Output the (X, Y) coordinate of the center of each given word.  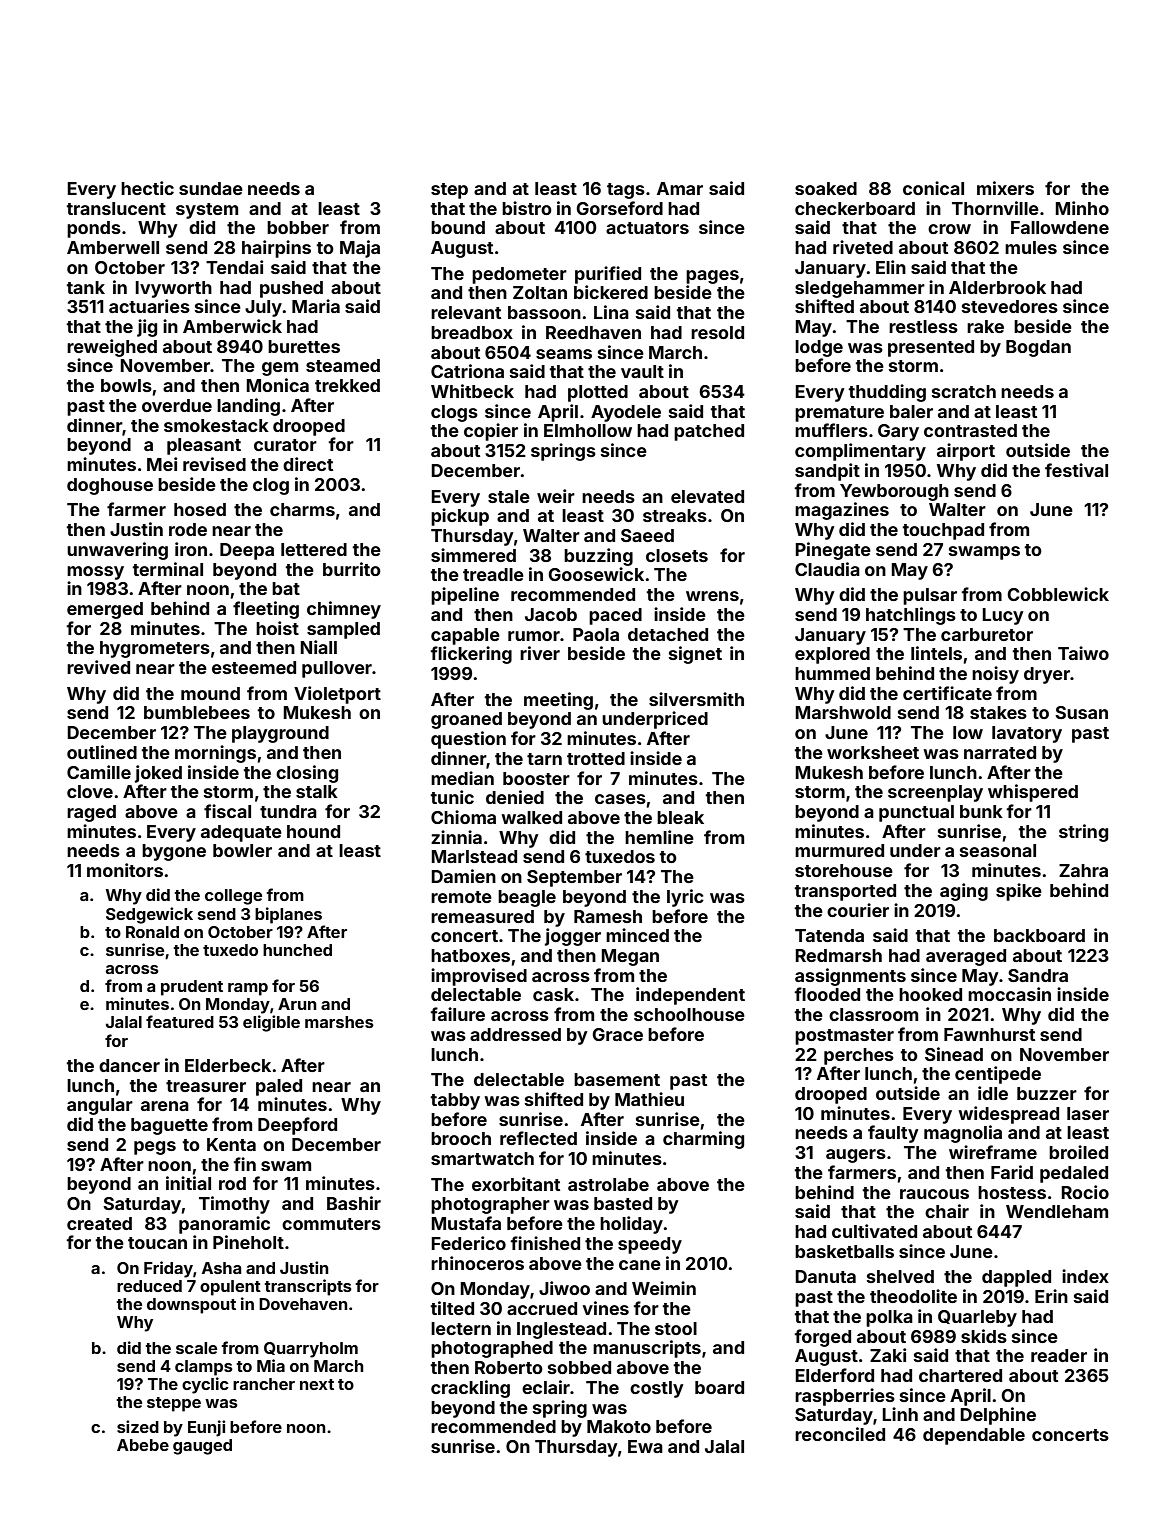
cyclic (205, 1385)
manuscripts (647, 1349)
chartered (960, 1375)
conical (933, 188)
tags (626, 191)
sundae (211, 188)
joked (158, 774)
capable (465, 636)
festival (1076, 470)
